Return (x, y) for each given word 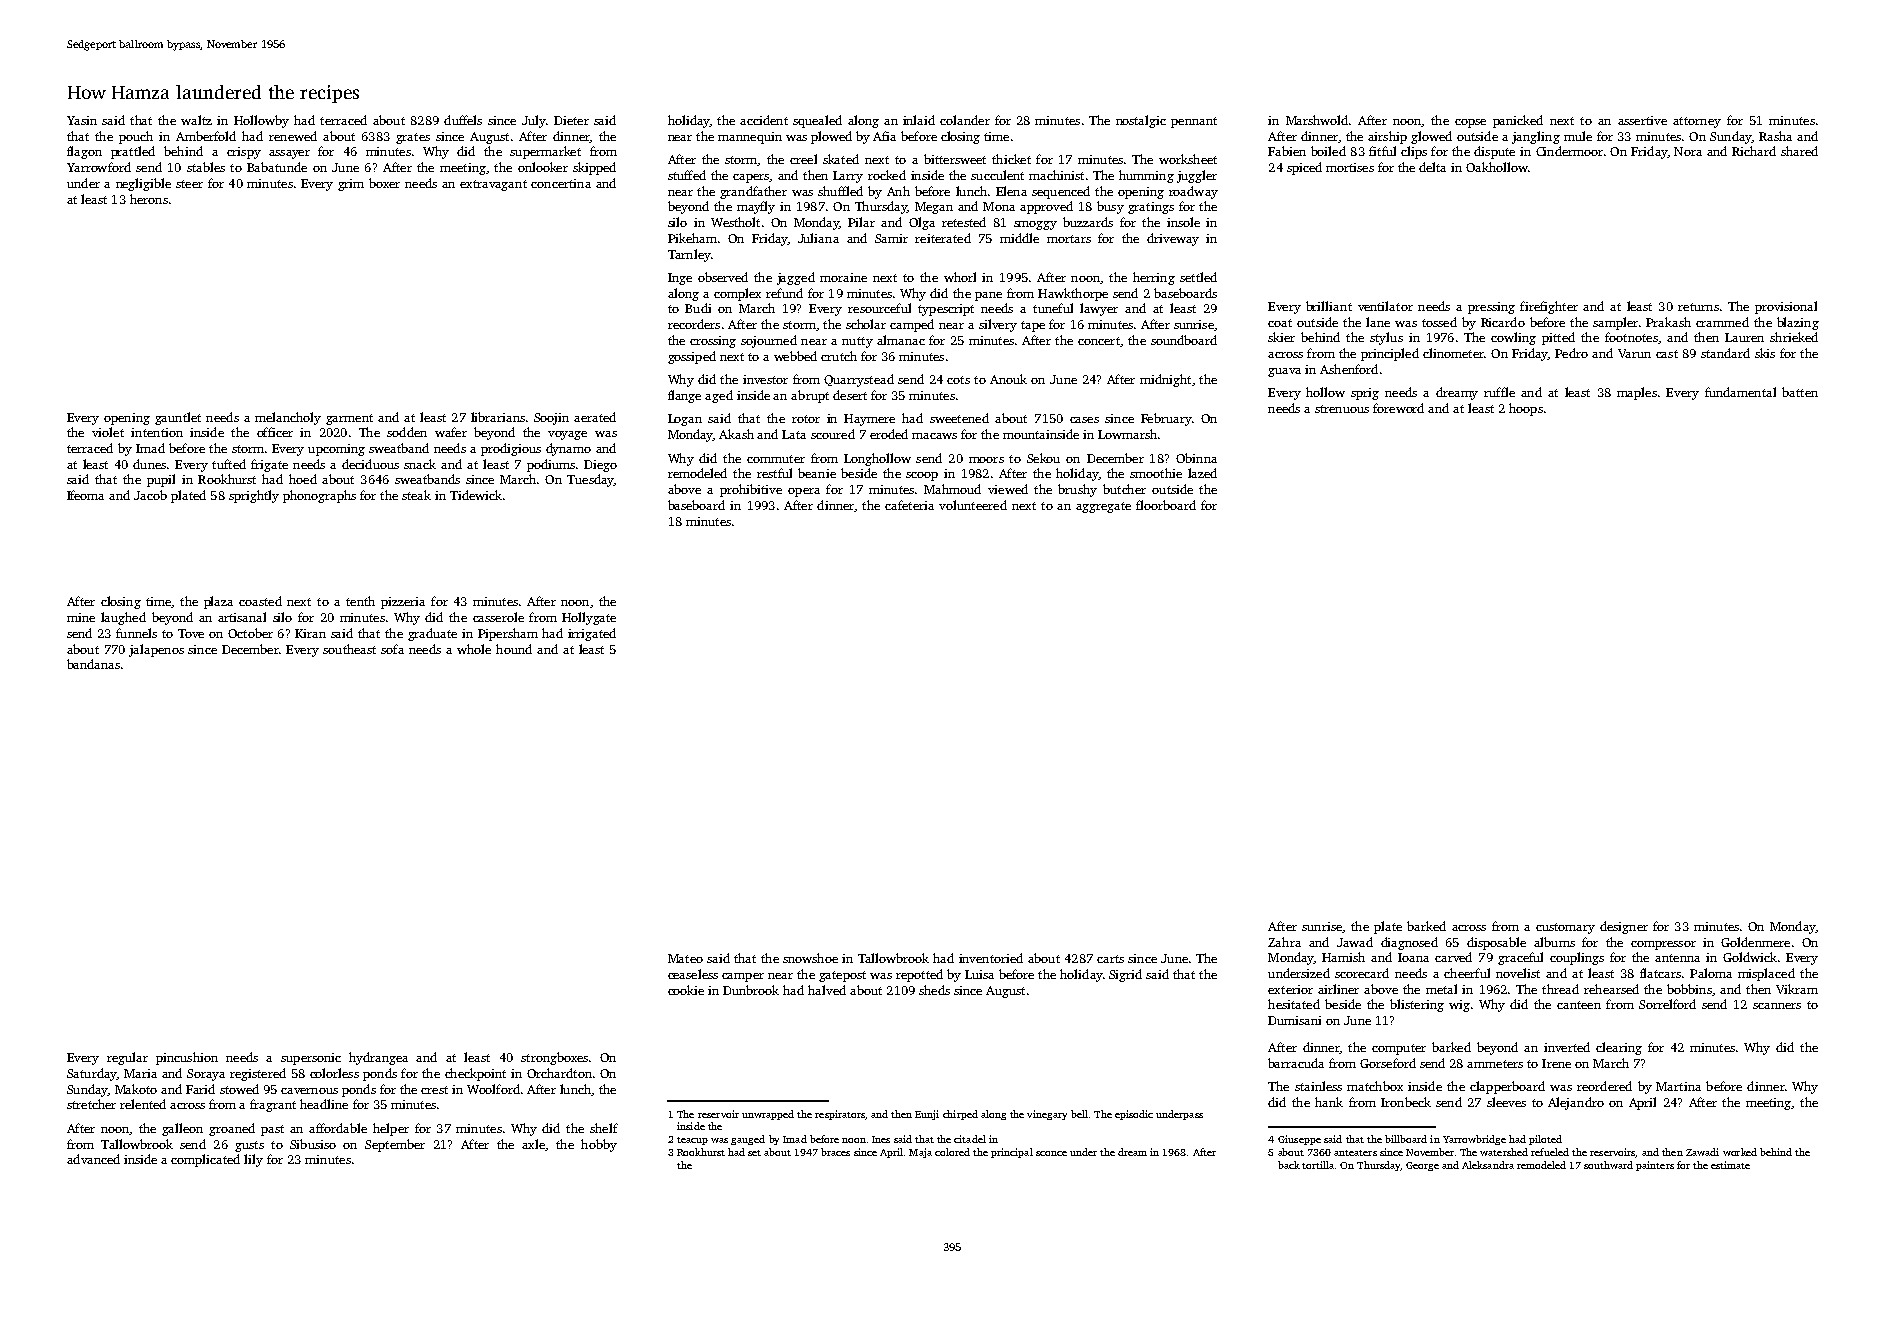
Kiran (310, 633)
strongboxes (554, 1058)
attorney (1697, 122)
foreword (1398, 408)
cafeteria (909, 505)
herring (1154, 278)
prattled (133, 152)
